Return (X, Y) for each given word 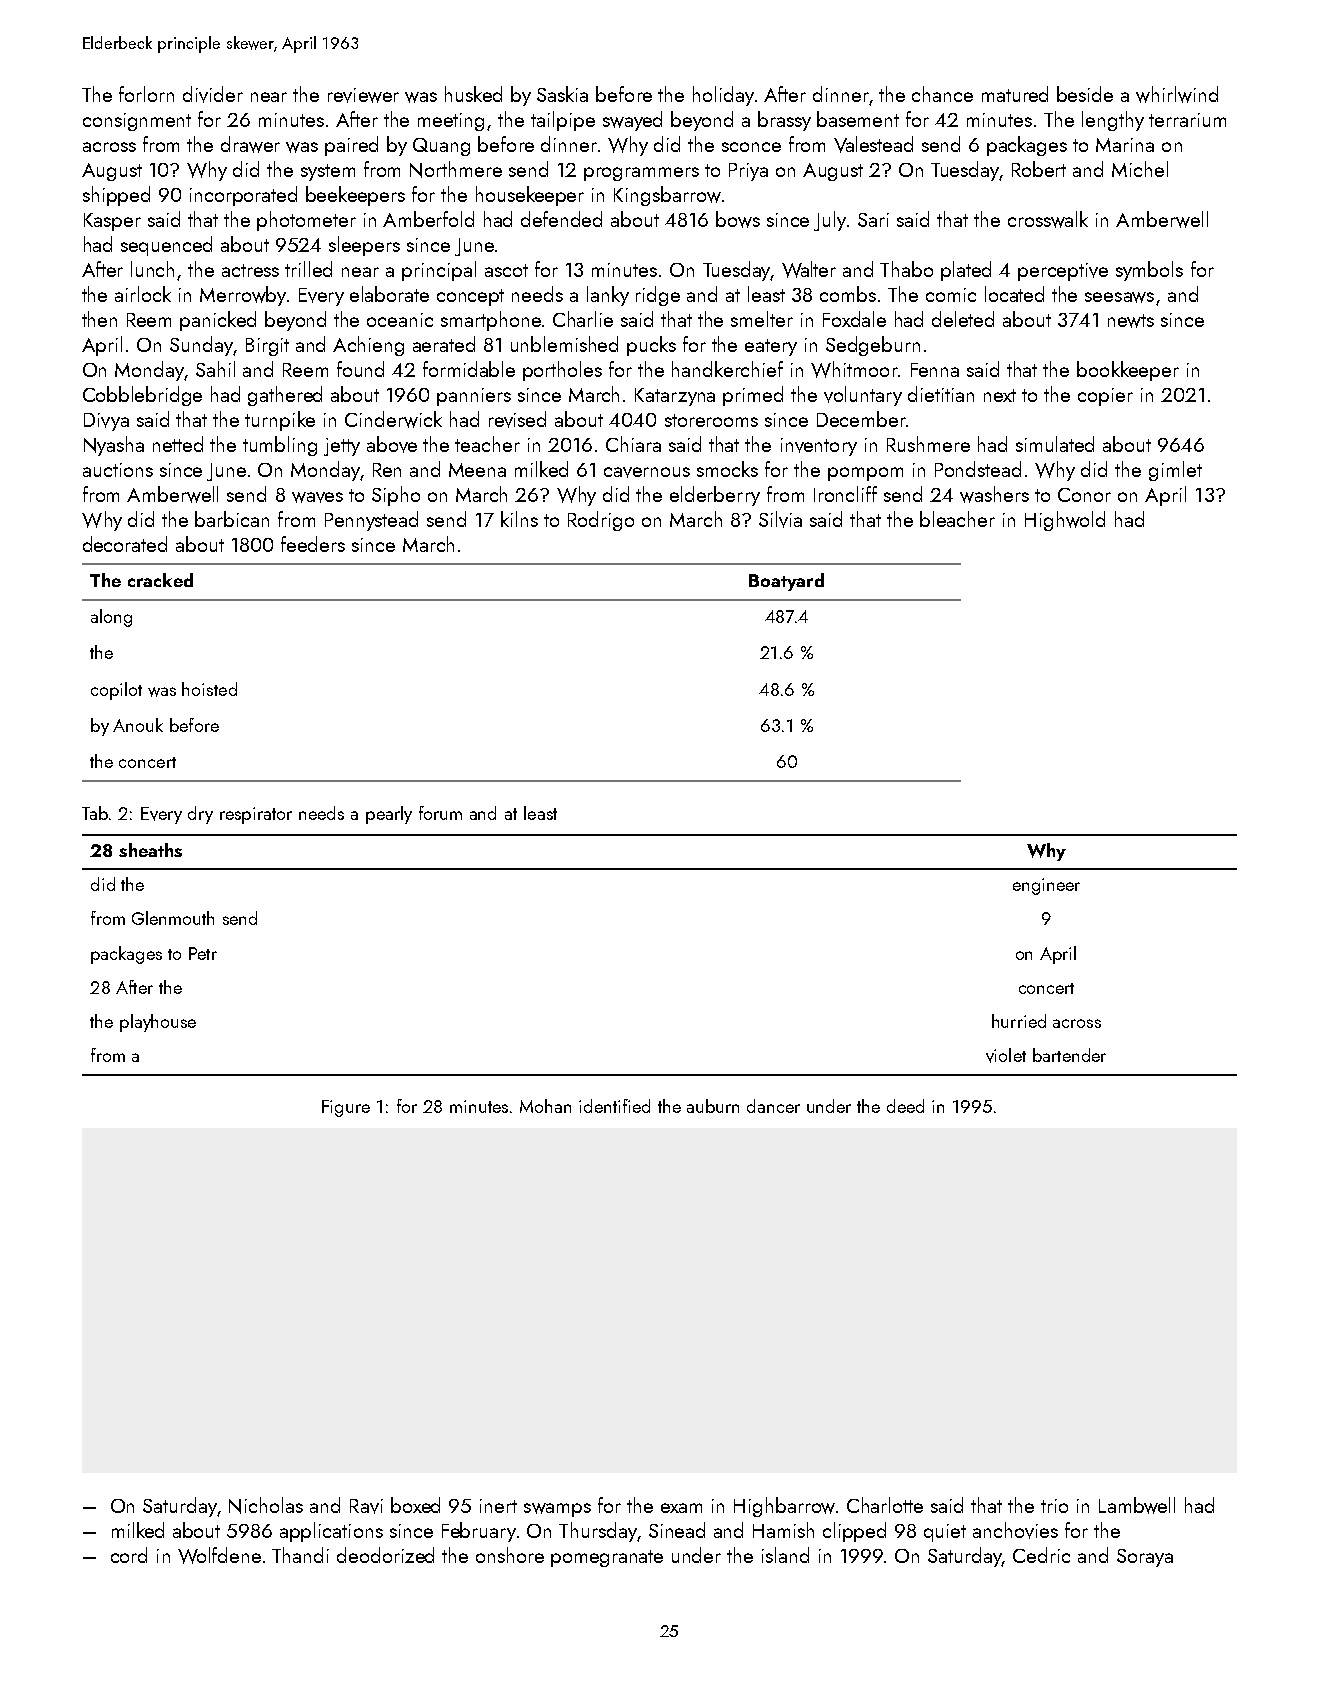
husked (473, 94)
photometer (306, 221)
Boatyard (786, 582)
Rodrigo (601, 521)
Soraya (1145, 1558)
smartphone (491, 321)
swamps (557, 1510)
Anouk (138, 725)
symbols (1149, 271)
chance (942, 94)
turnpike (280, 421)
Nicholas (266, 1505)
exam (681, 1508)
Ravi (366, 1506)
